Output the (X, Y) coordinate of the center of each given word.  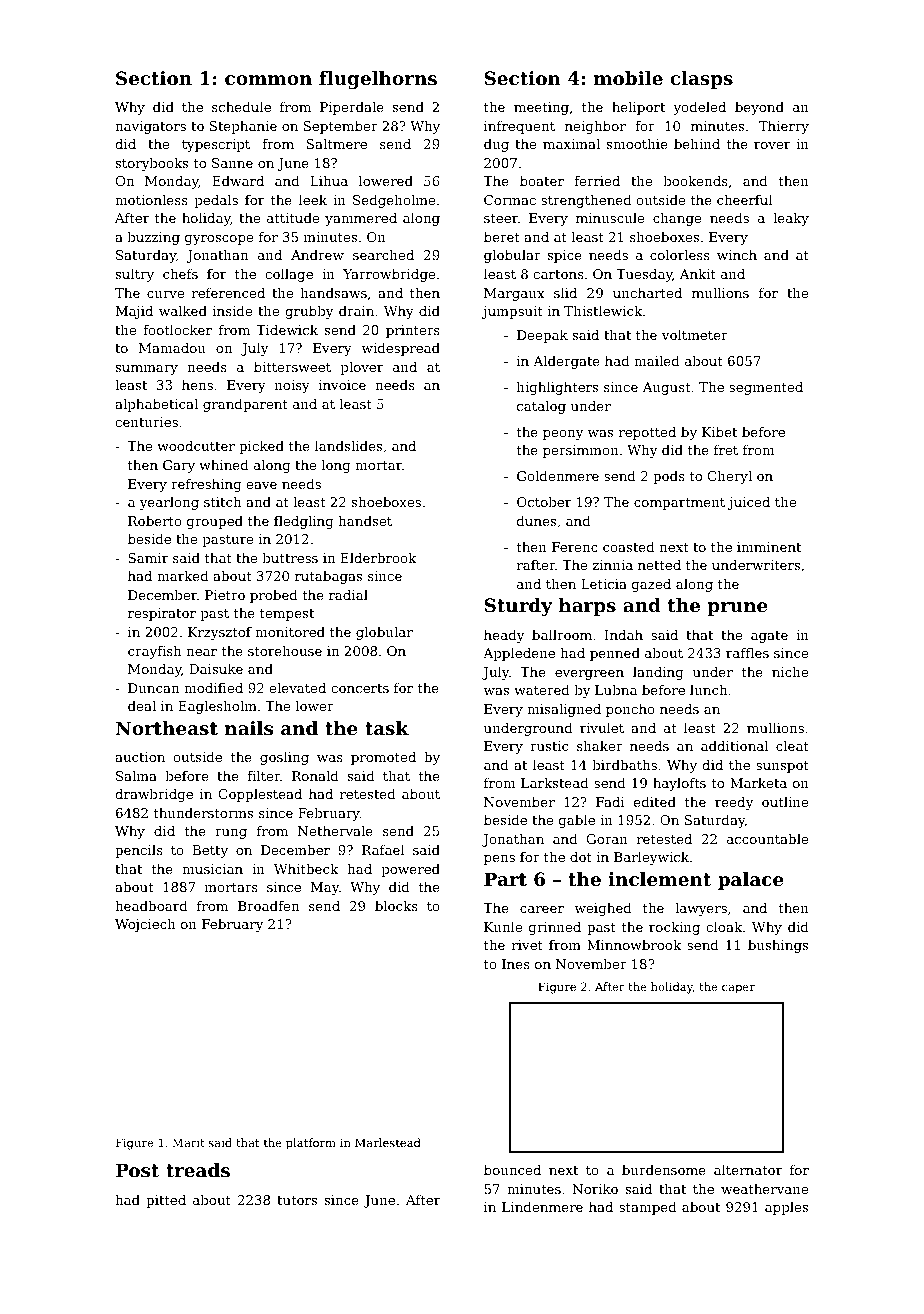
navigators (150, 127)
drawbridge (154, 795)
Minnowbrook (634, 945)
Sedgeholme (394, 201)
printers (413, 331)
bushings (778, 946)
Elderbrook (378, 558)
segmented (766, 388)
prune (737, 609)
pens (499, 860)
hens (197, 385)
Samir (148, 558)
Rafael (383, 850)
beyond (759, 108)
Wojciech (145, 925)
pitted (166, 1201)
